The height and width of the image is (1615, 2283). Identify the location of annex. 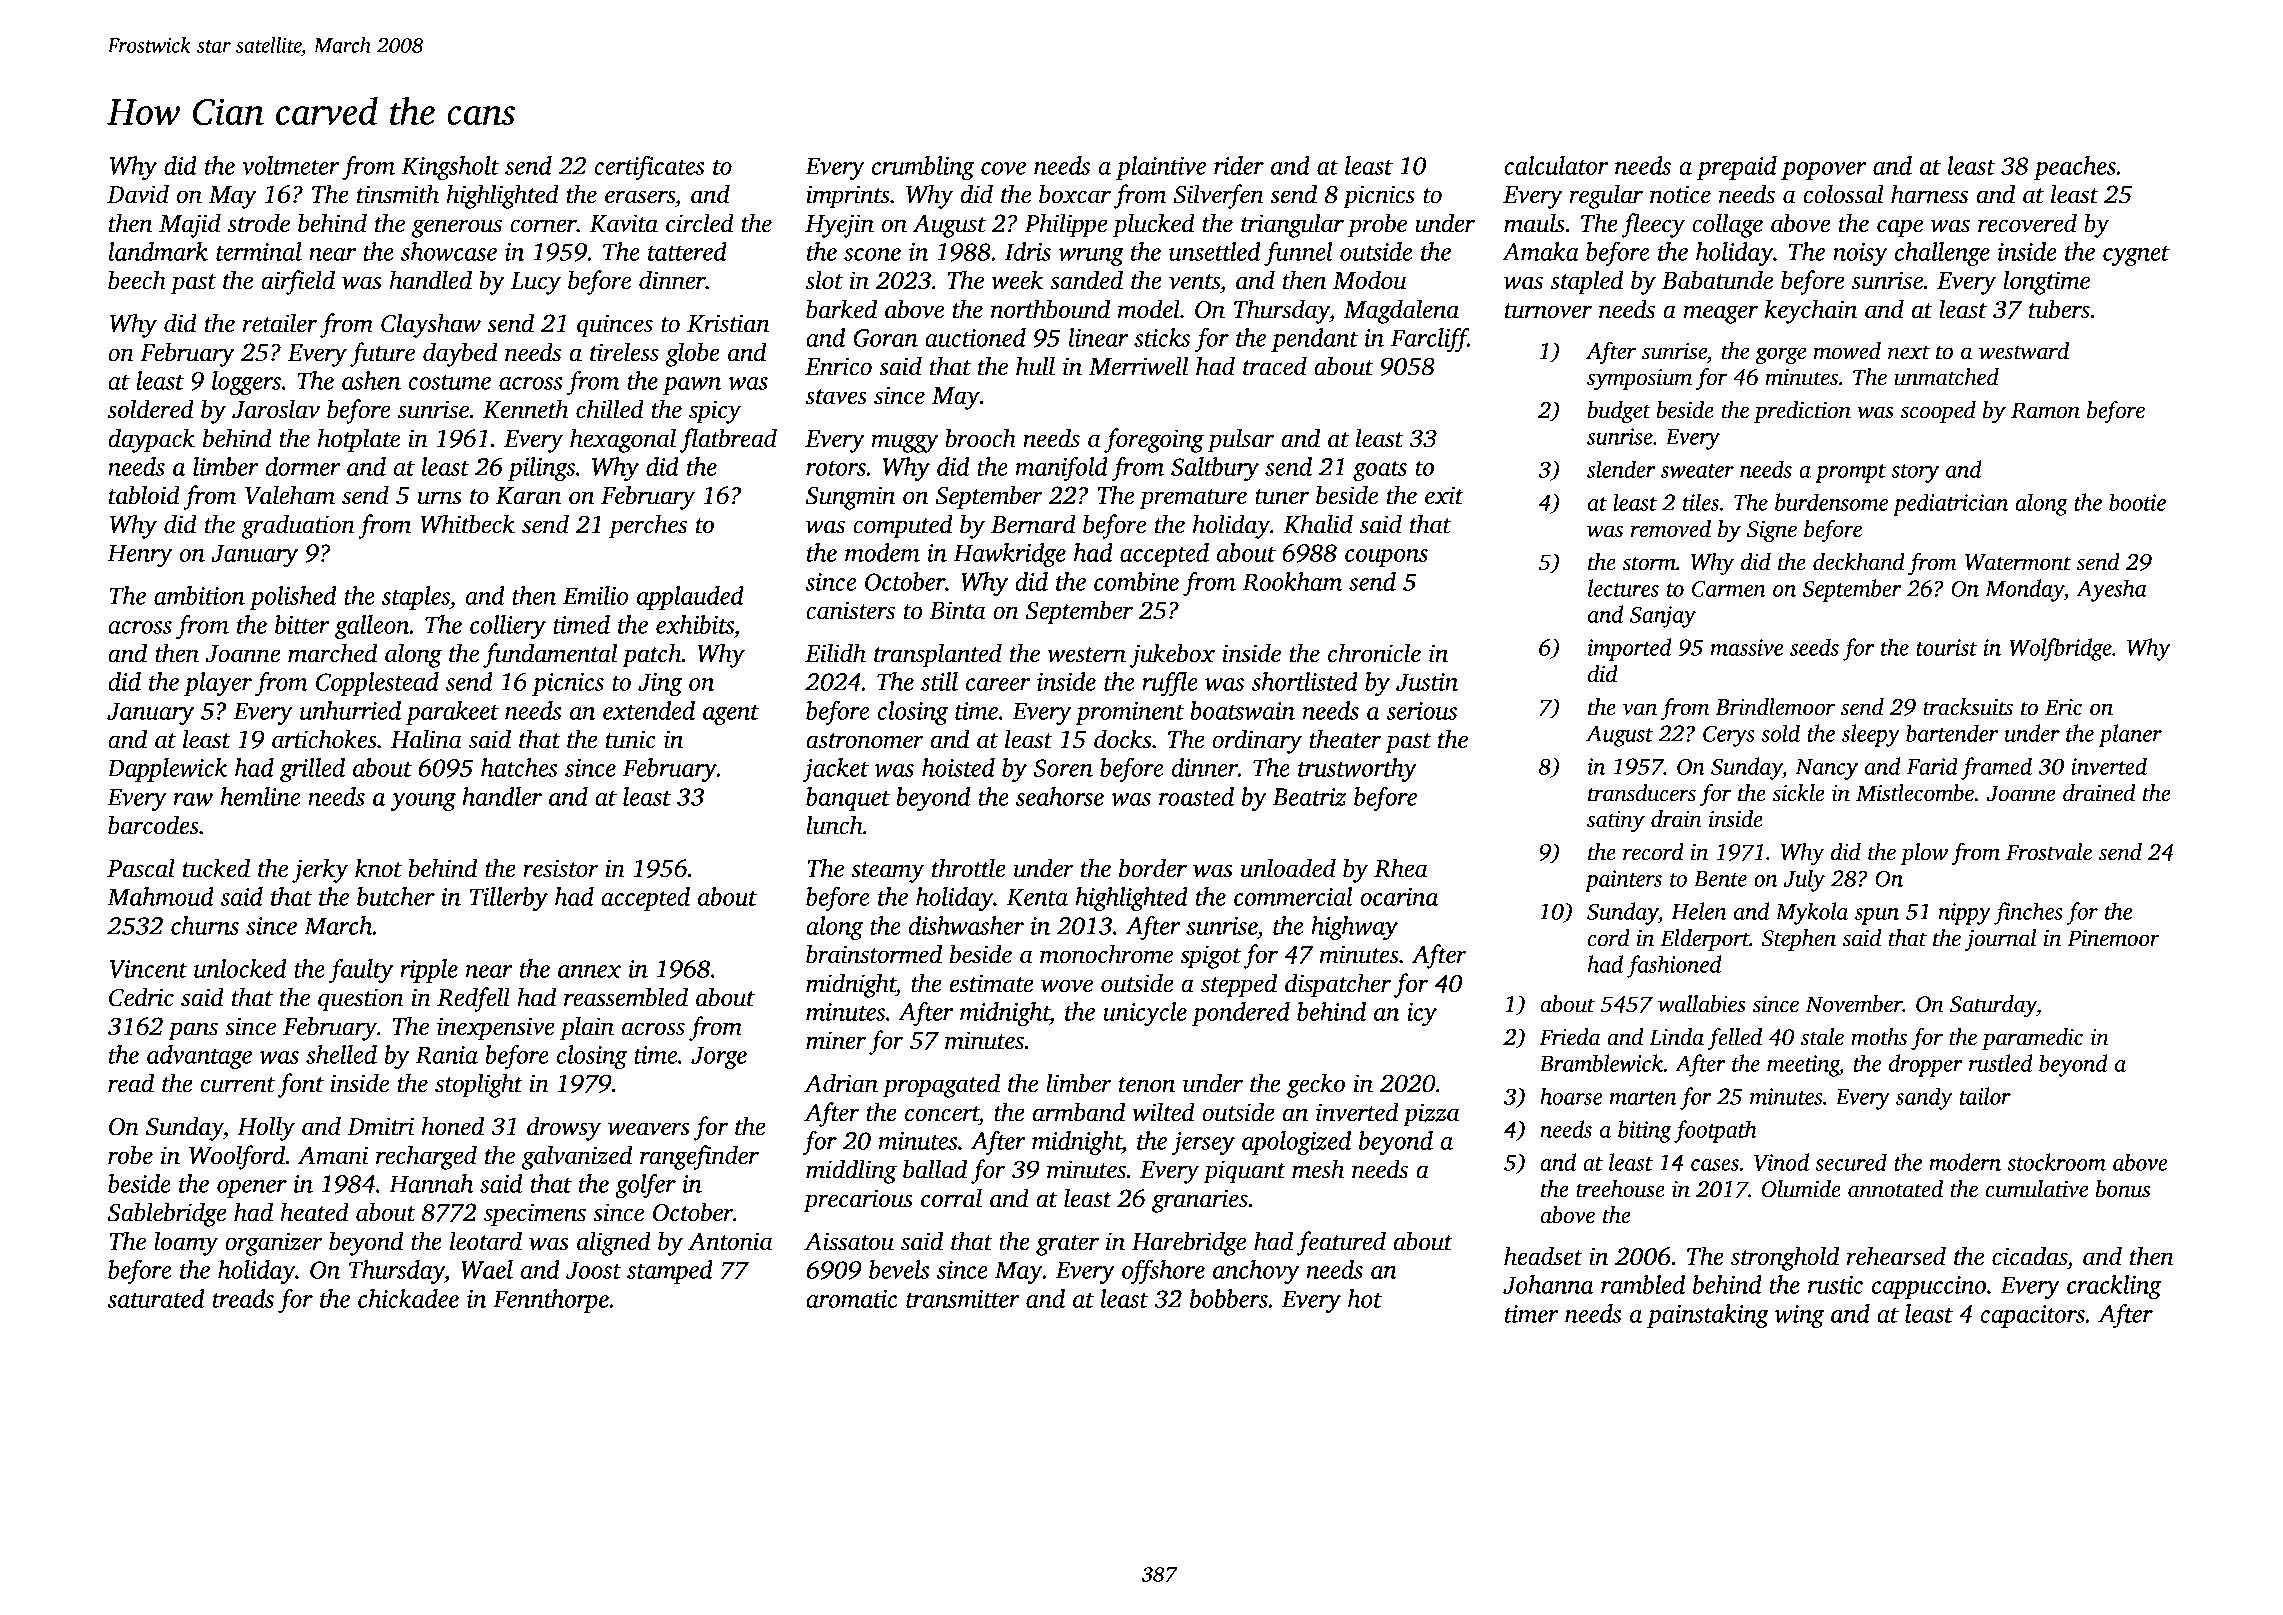
(589, 971).
